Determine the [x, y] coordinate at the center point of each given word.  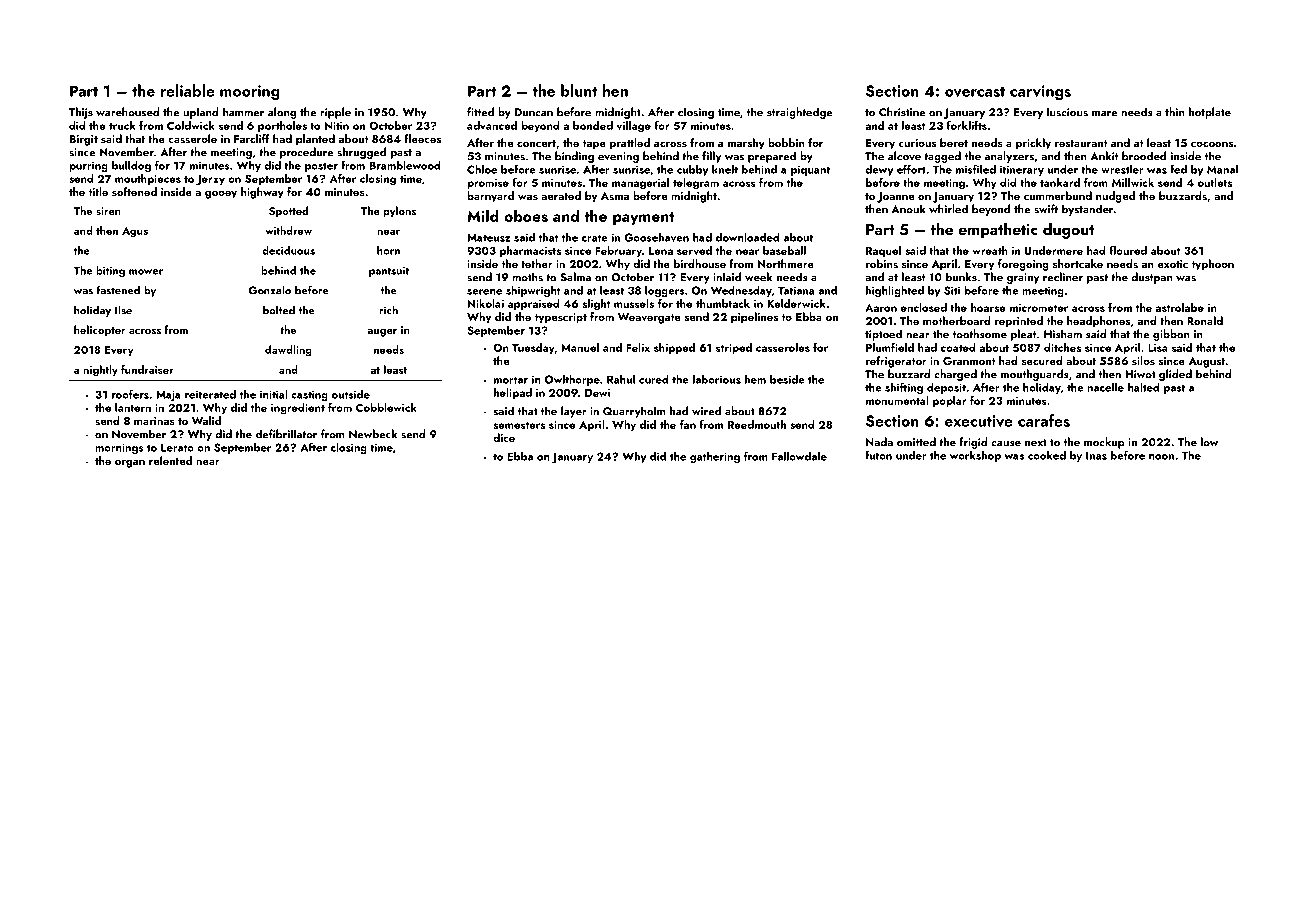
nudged [1115, 197]
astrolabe [1180, 307]
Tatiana [796, 290]
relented [170, 460]
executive [979, 421]
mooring [250, 92]
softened [134, 191]
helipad [513, 393]
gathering [715, 457]
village [634, 127]
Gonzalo [270, 290]
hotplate [1210, 113]
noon [1161, 457]
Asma [615, 196]
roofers [130, 394]
